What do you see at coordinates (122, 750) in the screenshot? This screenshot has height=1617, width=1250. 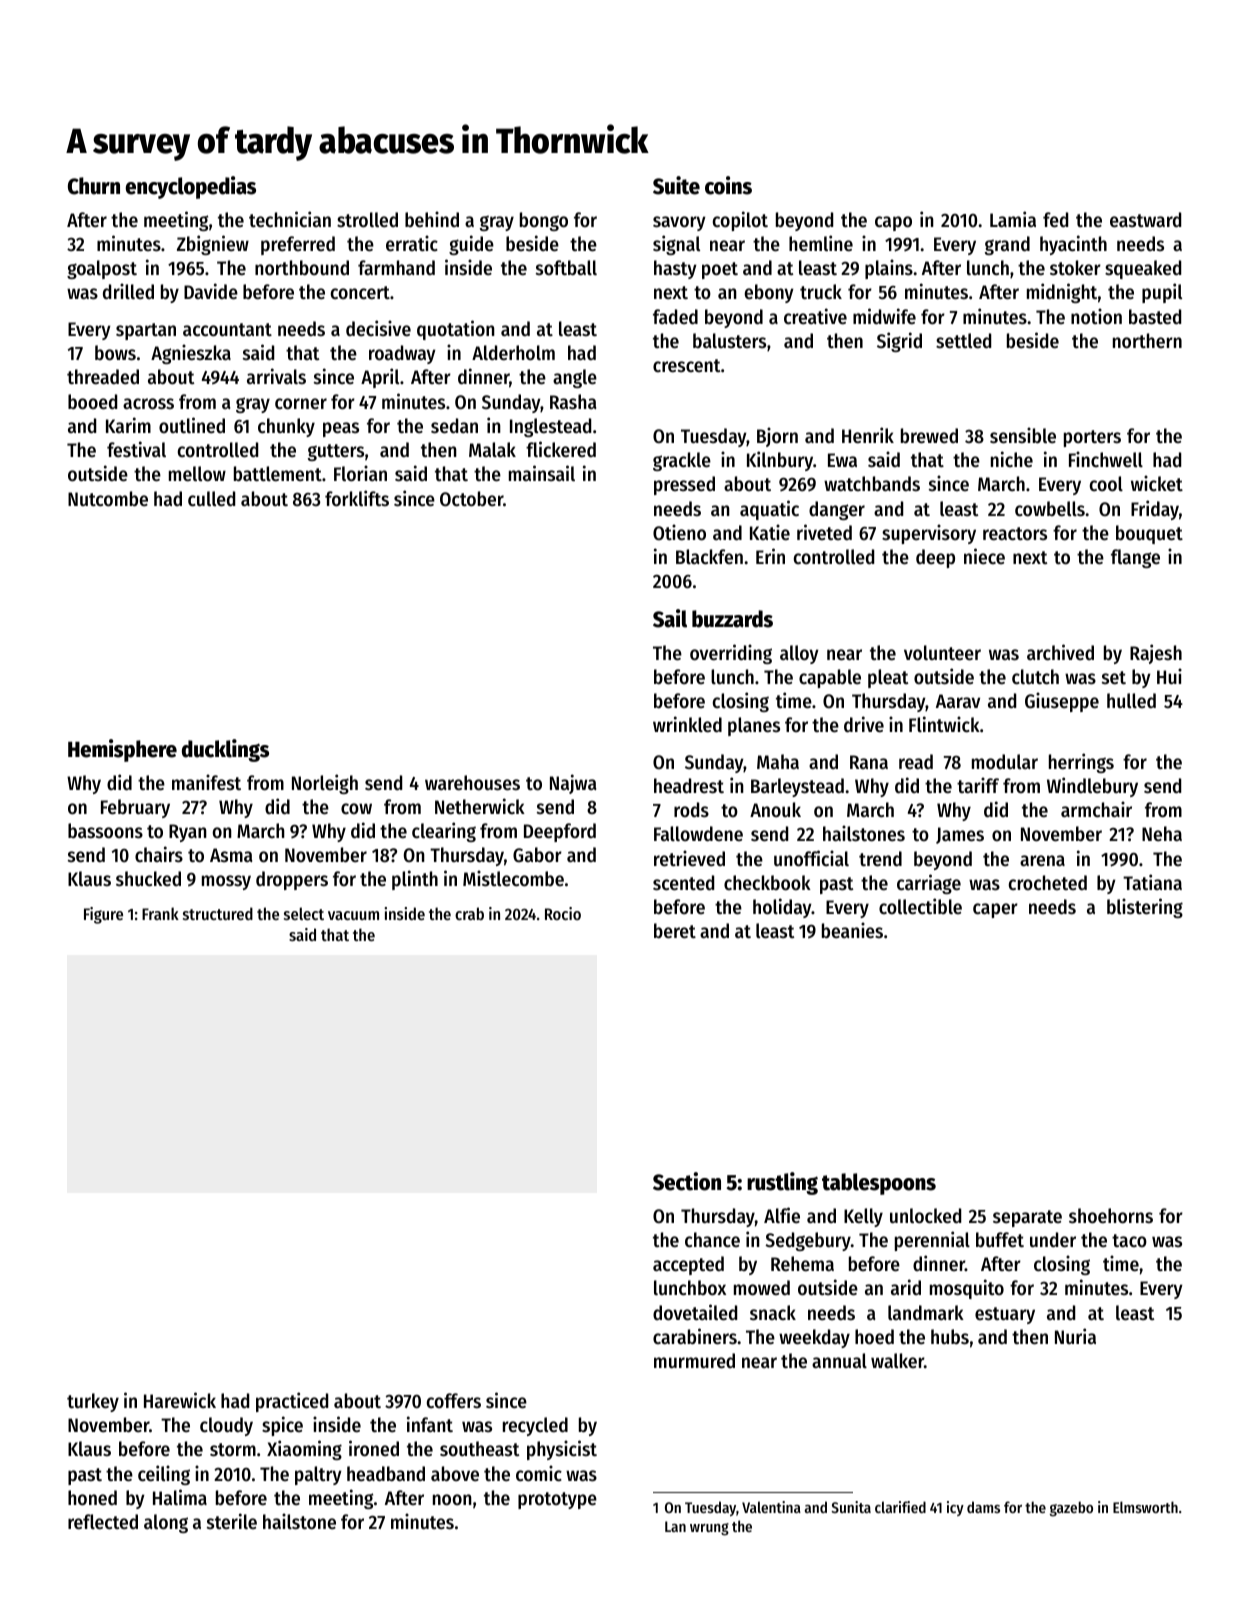 I see `Hemisphere` at bounding box center [122, 750].
